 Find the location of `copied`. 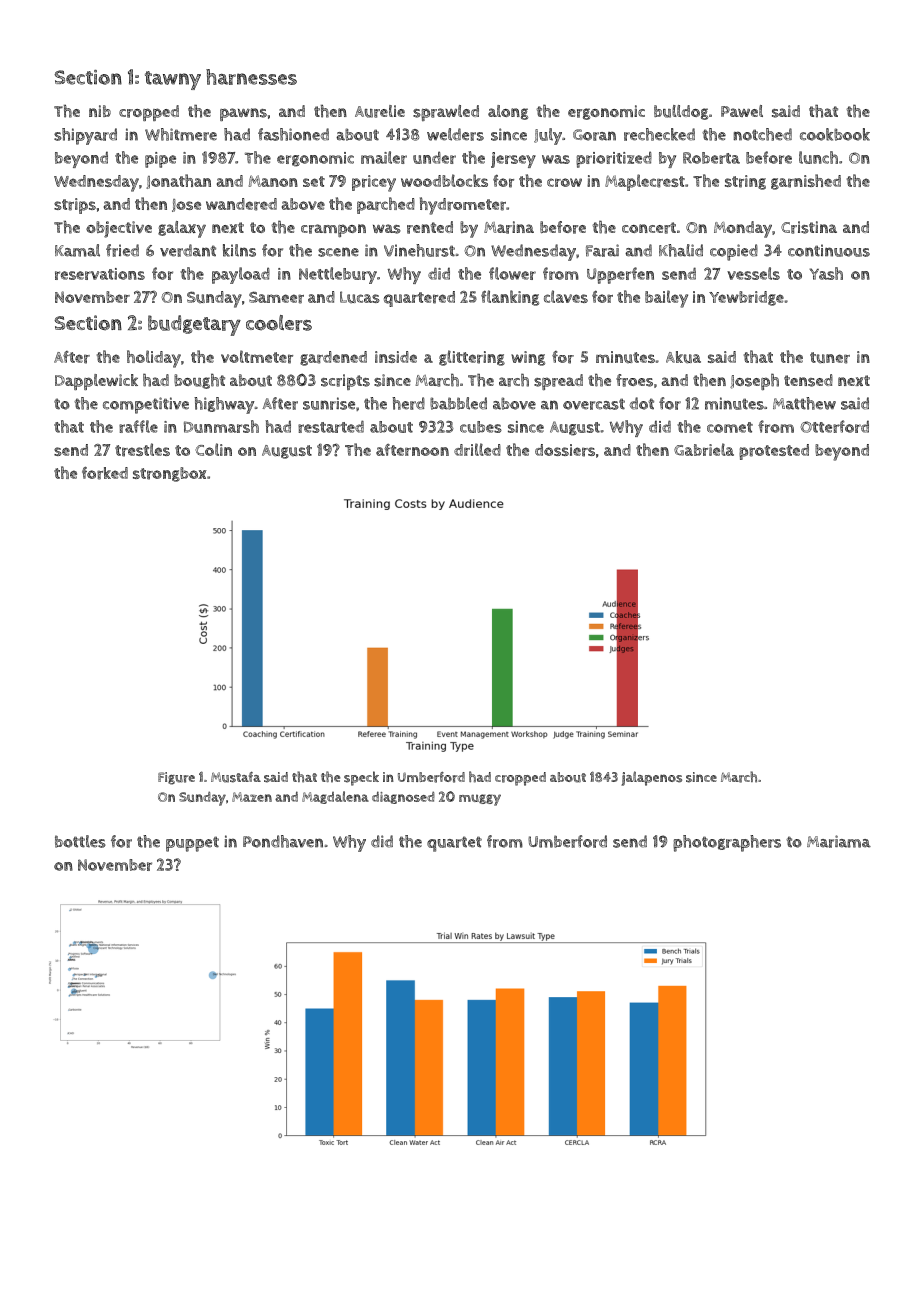

copied is located at coordinates (734, 252).
